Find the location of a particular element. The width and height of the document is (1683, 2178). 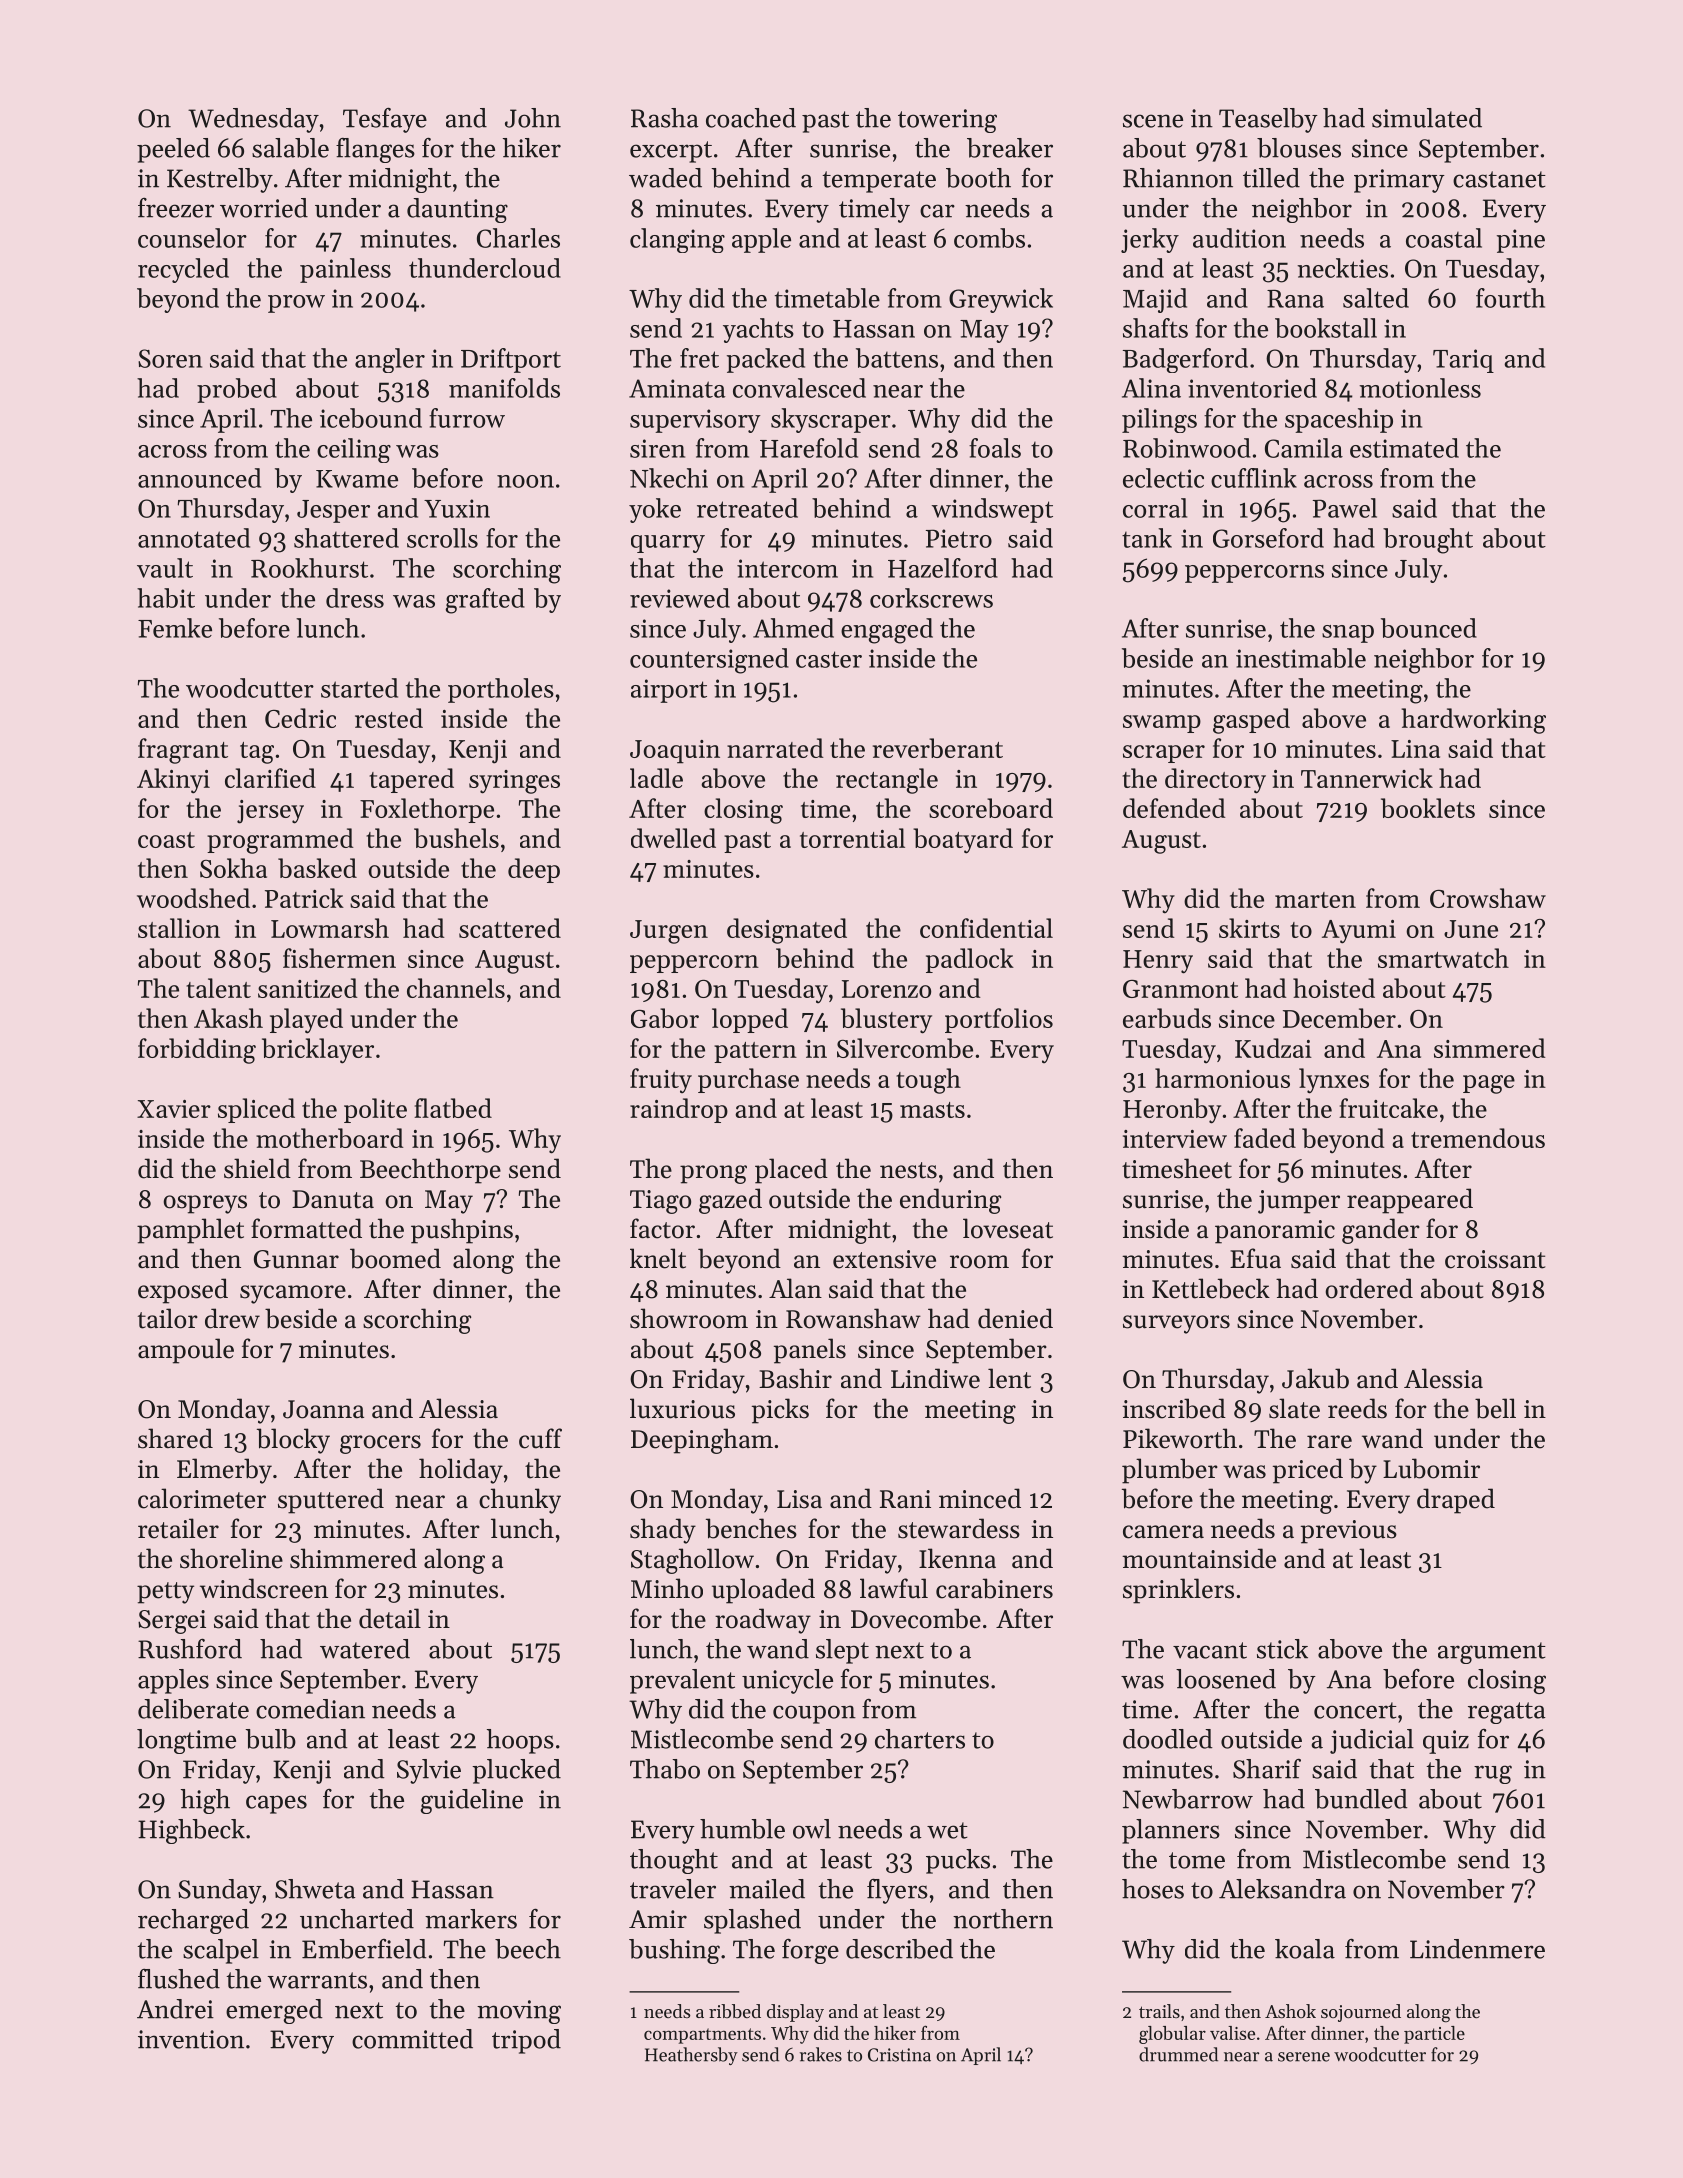

Cristina is located at coordinates (899, 2055).
